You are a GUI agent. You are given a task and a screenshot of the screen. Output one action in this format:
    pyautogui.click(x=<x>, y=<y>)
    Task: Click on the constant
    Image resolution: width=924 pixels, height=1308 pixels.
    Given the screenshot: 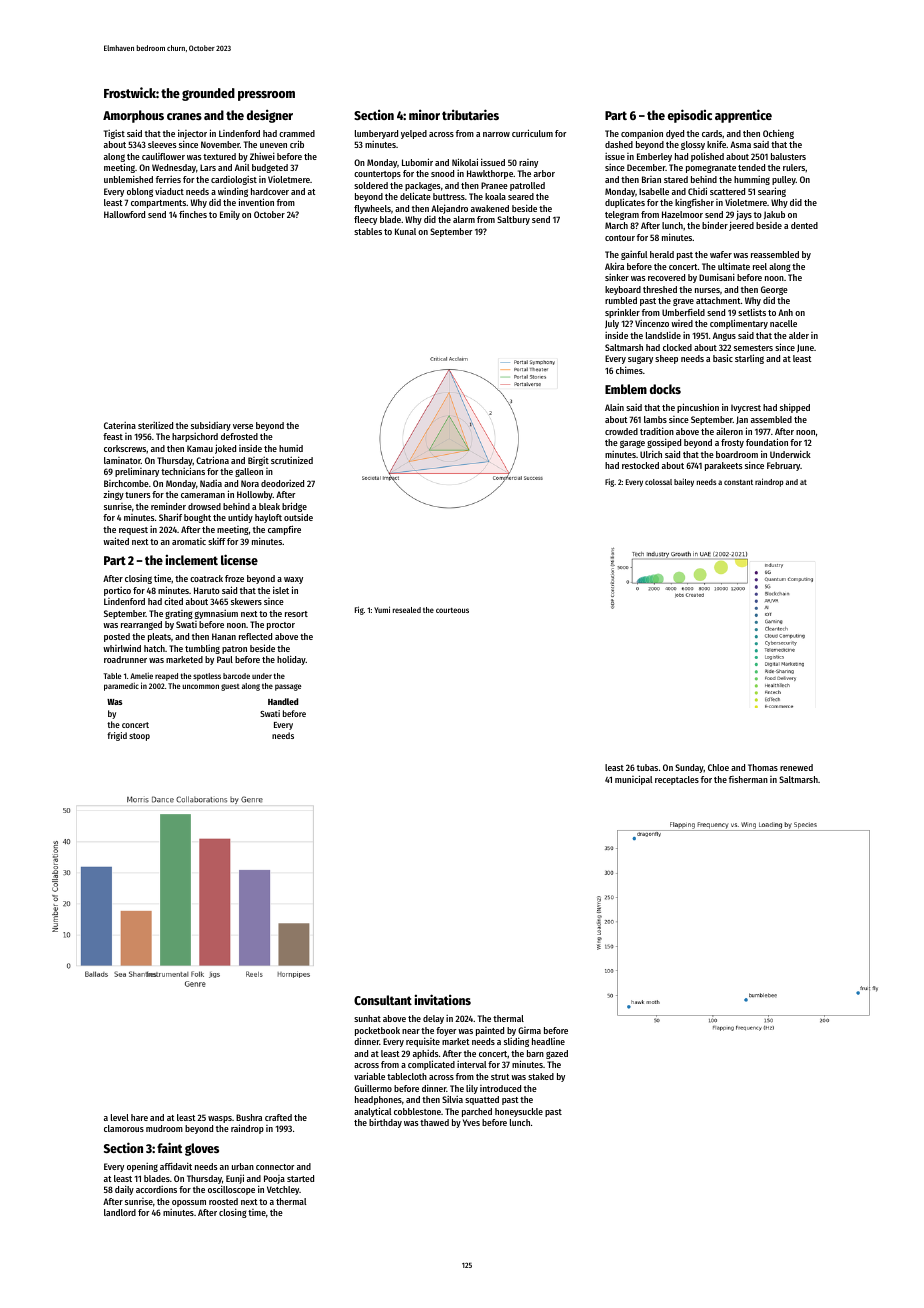 What is the action you would take?
    pyautogui.click(x=738, y=482)
